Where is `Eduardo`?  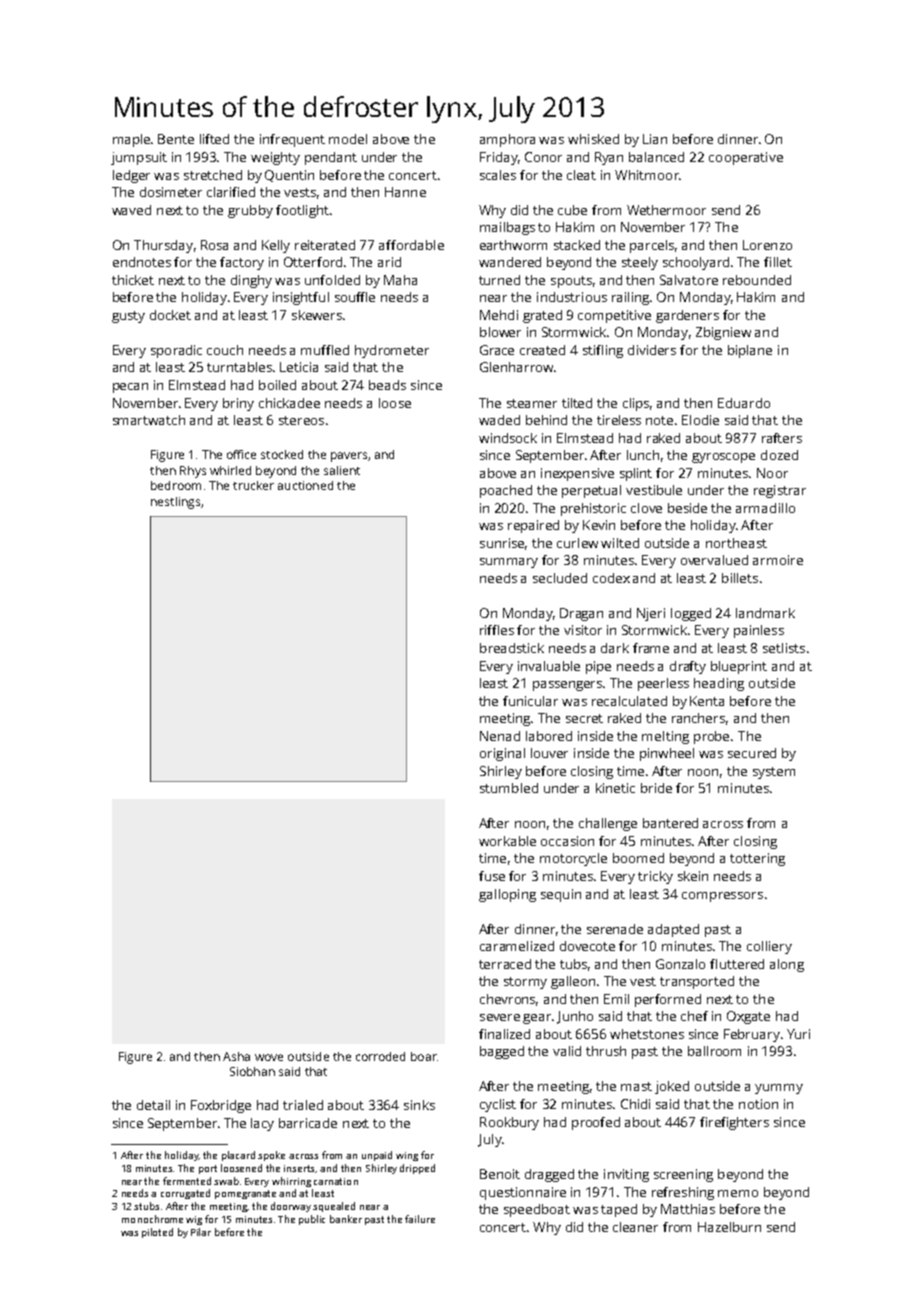 Eduardo is located at coordinates (744, 403).
